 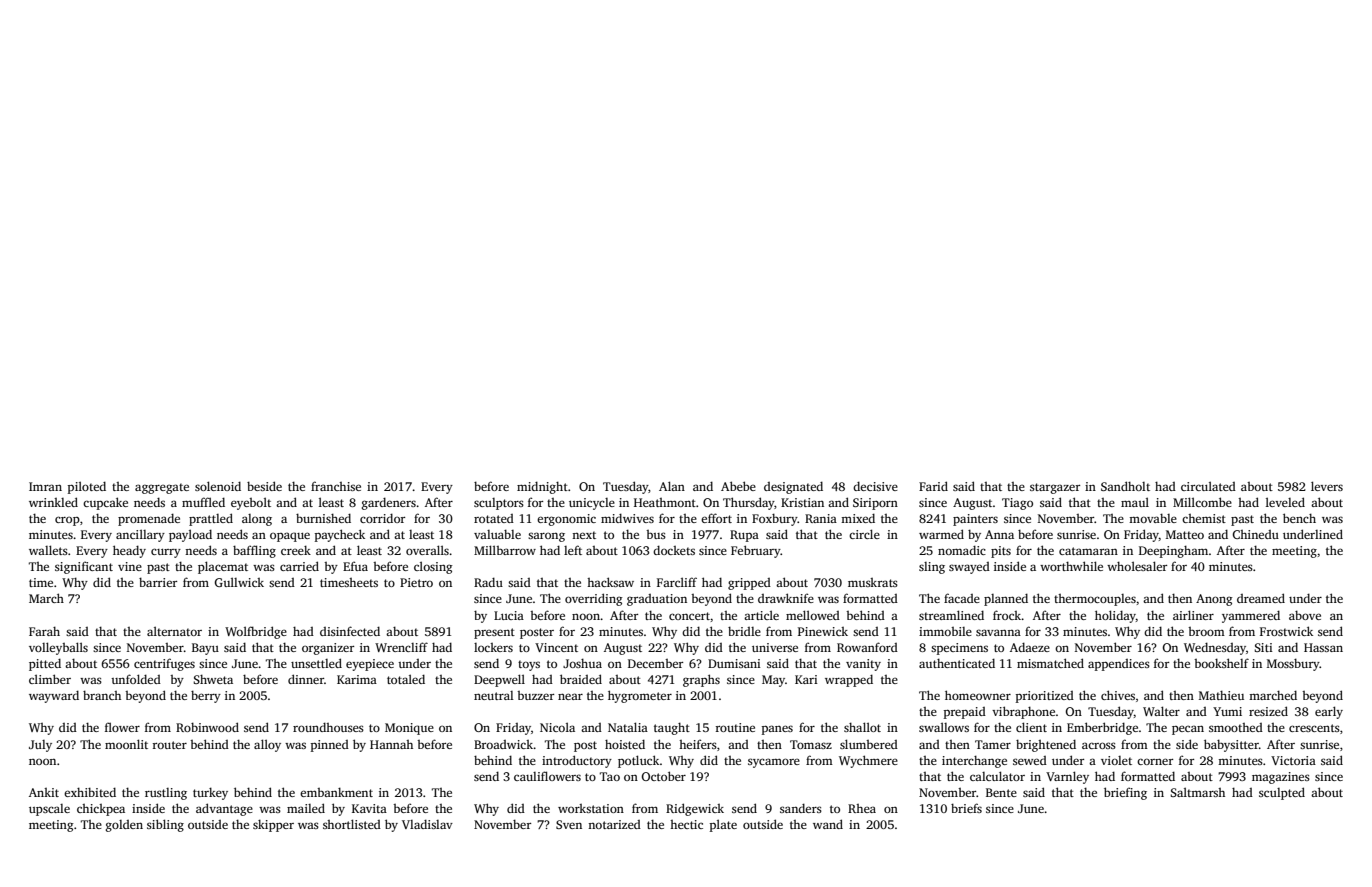 I want to click on magazines, so click(x=1281, y=778).
